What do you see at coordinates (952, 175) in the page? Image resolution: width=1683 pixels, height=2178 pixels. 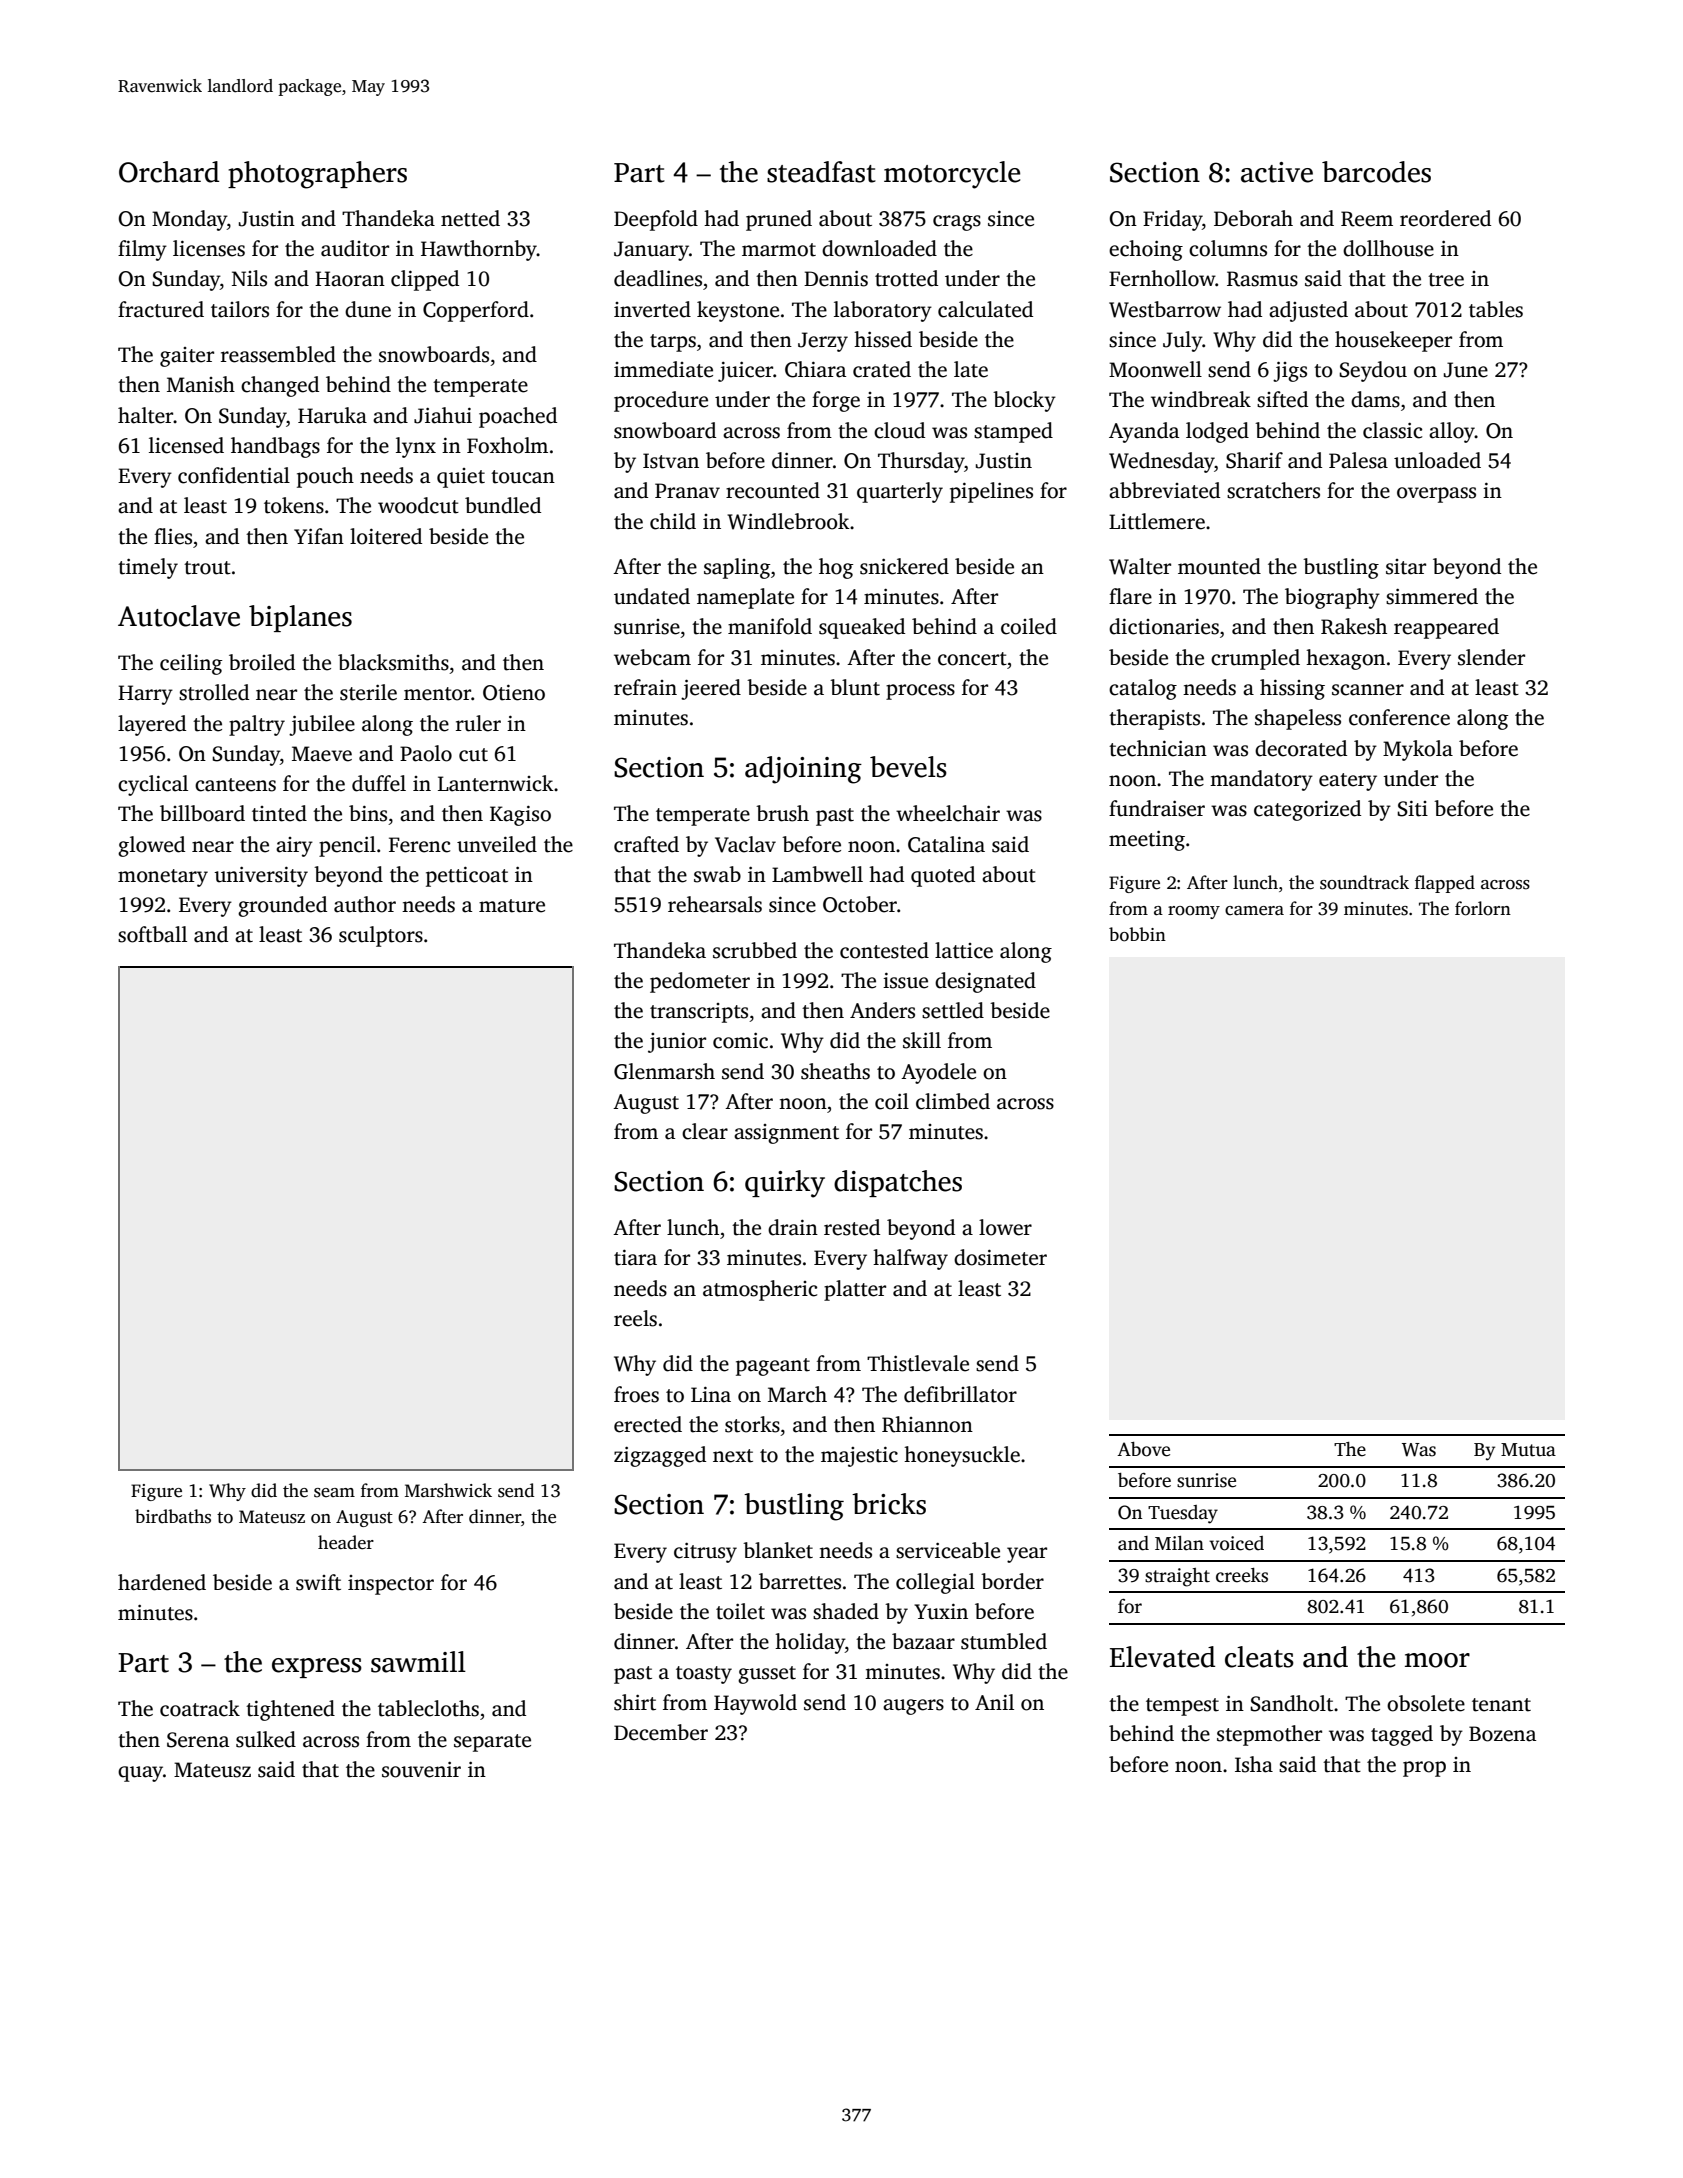 I see `motorcycle` at bounding box center [952, 175].
